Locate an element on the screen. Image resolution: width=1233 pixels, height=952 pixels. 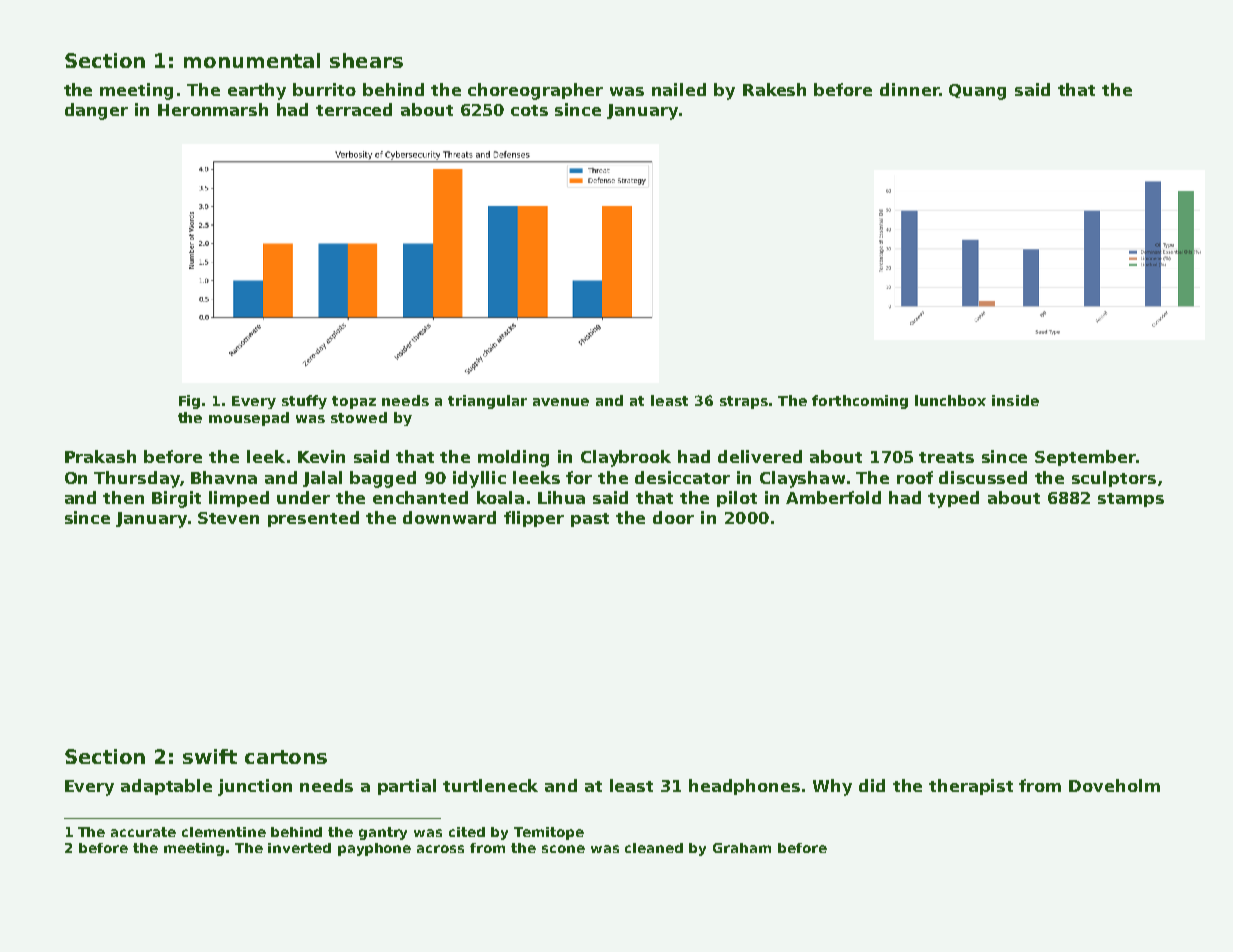
choreographer is located at coordinates (535, 91).
